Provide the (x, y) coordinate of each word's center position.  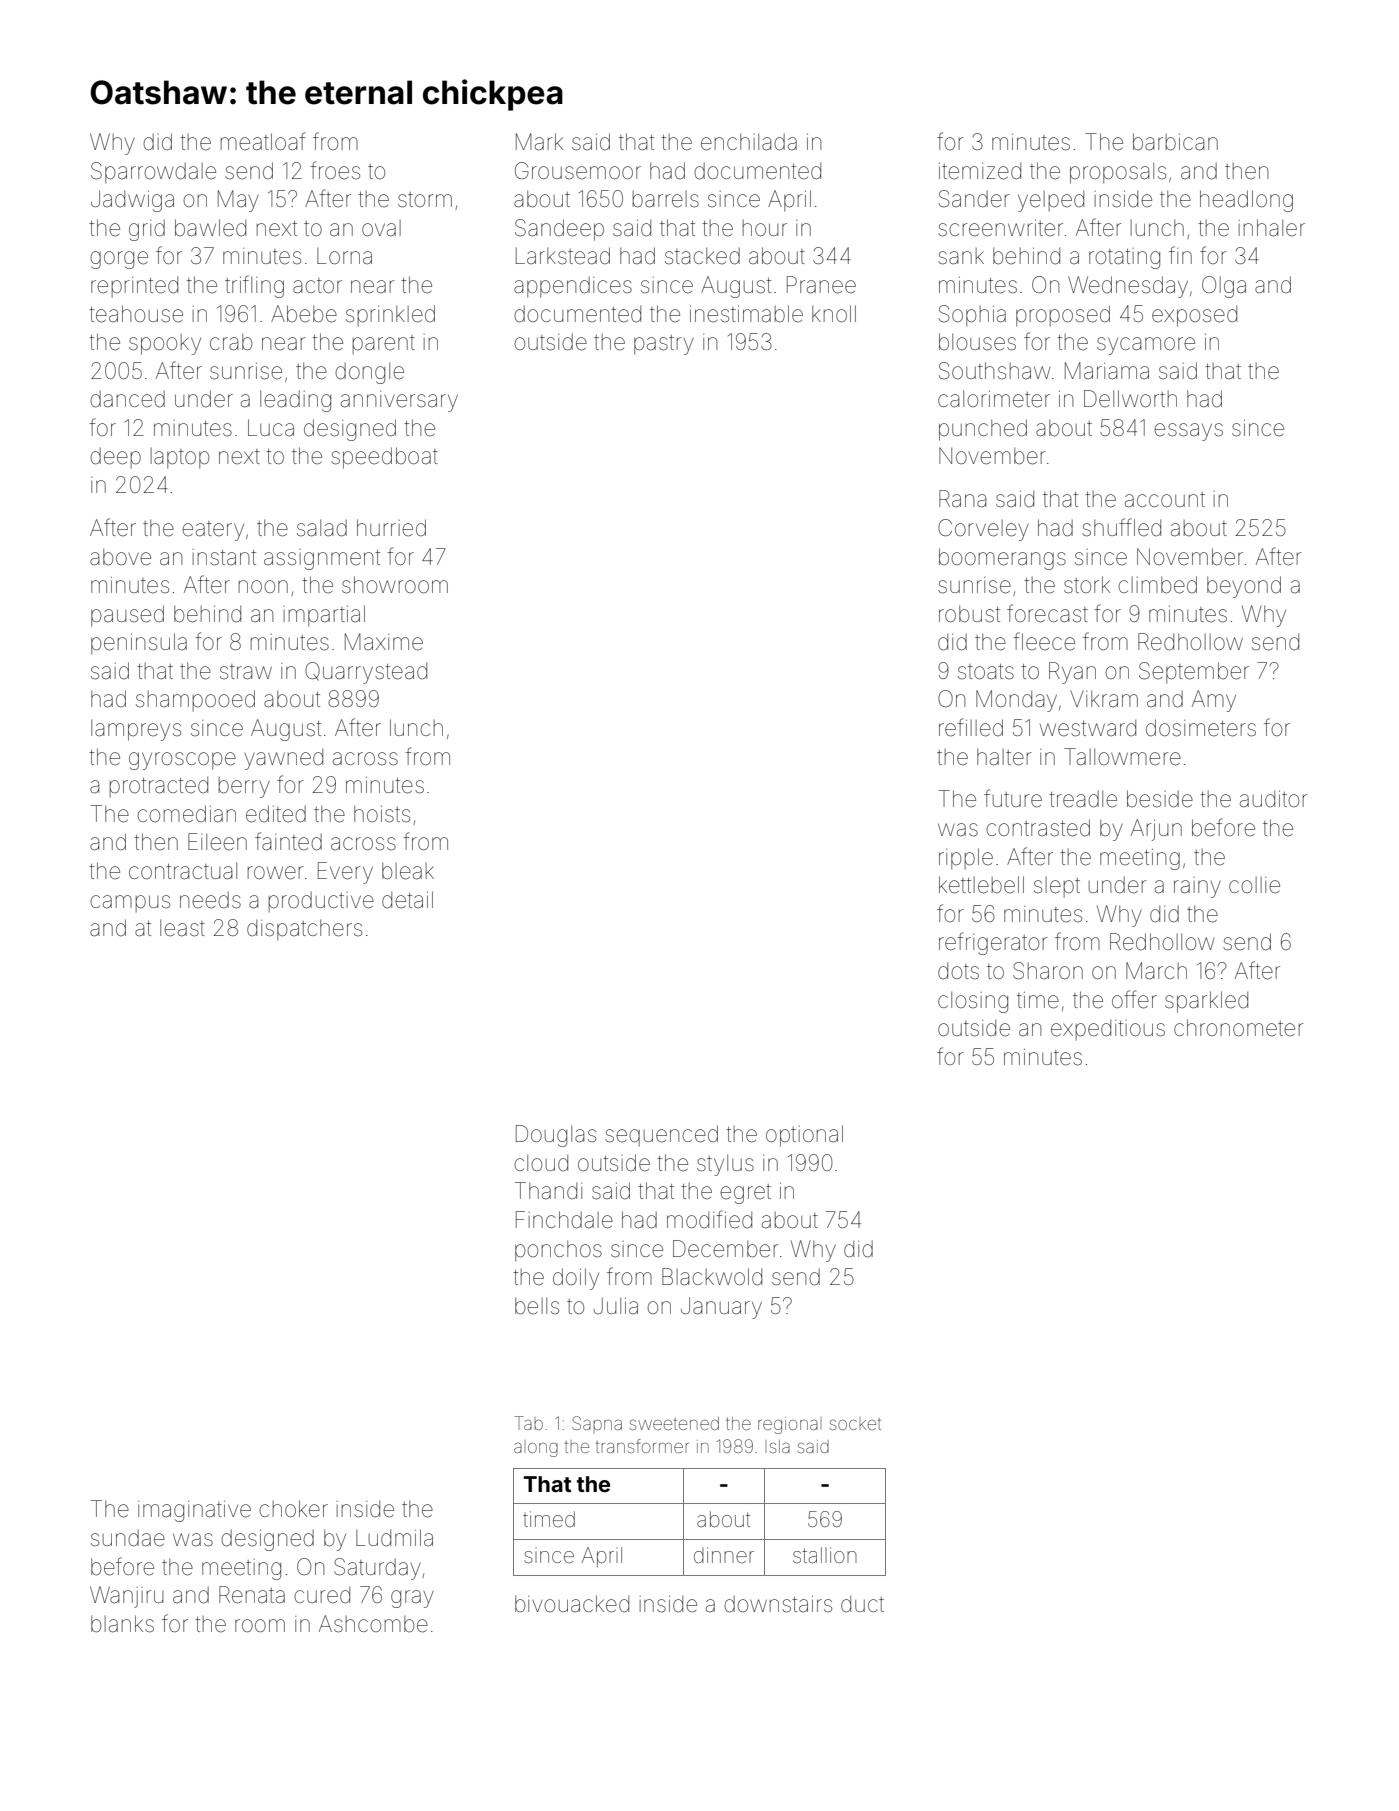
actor (317, 286)
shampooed (195, 700)
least (182, 928)
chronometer (1239, 1028)
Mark (539, 142)
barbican (1175, 142)
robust (969, 614)
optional (804, 1136)
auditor (1274, 799)
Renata (252, 1595)
